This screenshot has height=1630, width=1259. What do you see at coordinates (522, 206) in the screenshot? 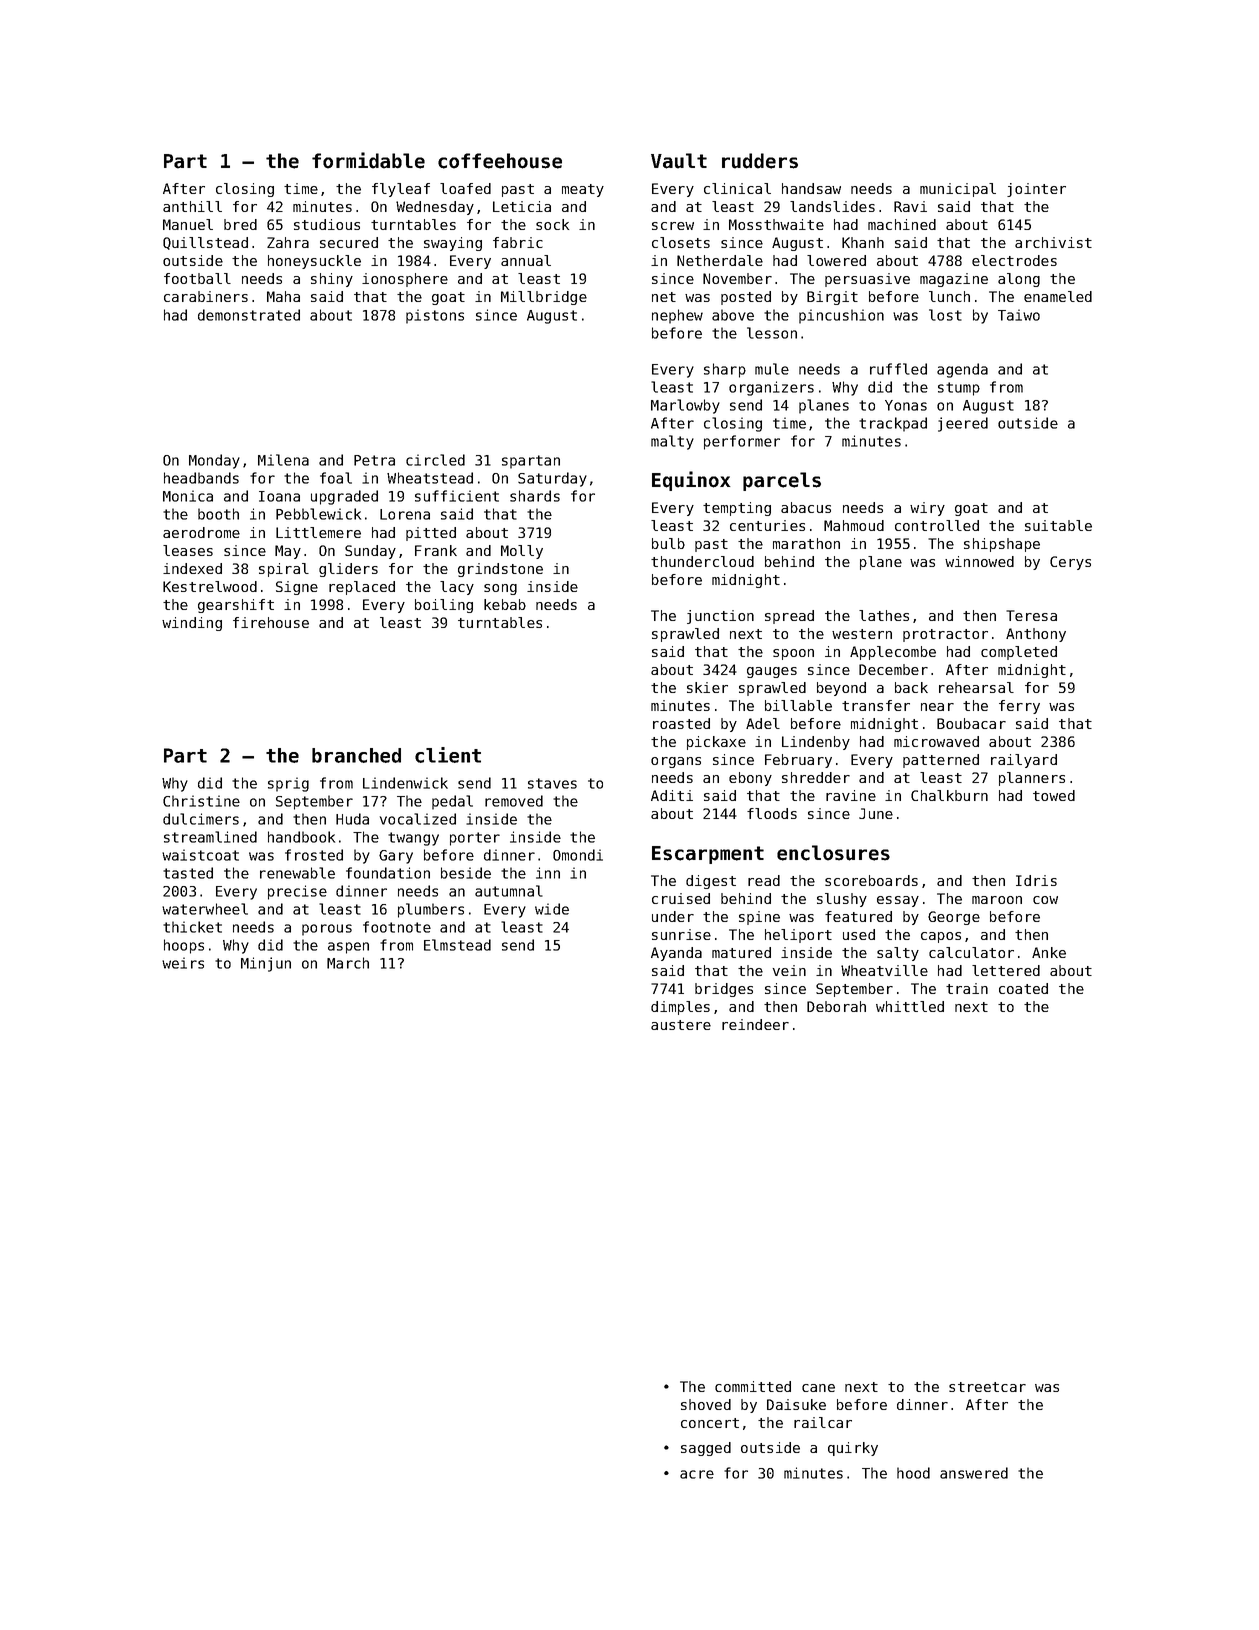
I see `Leticia` at bounding box center [522, 206].
